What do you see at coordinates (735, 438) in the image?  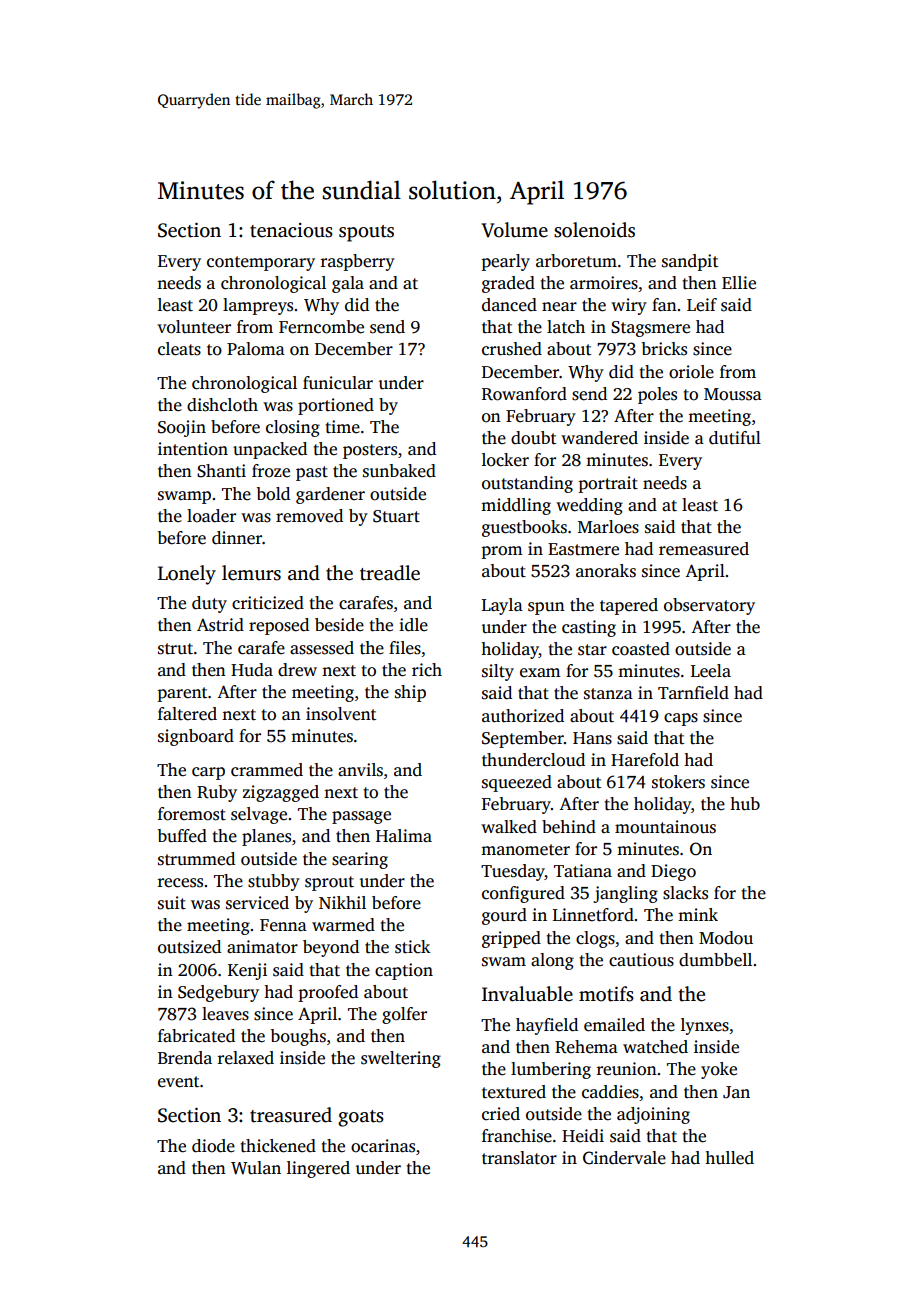 I see `dutiful` at bounding box center [735, 438].
